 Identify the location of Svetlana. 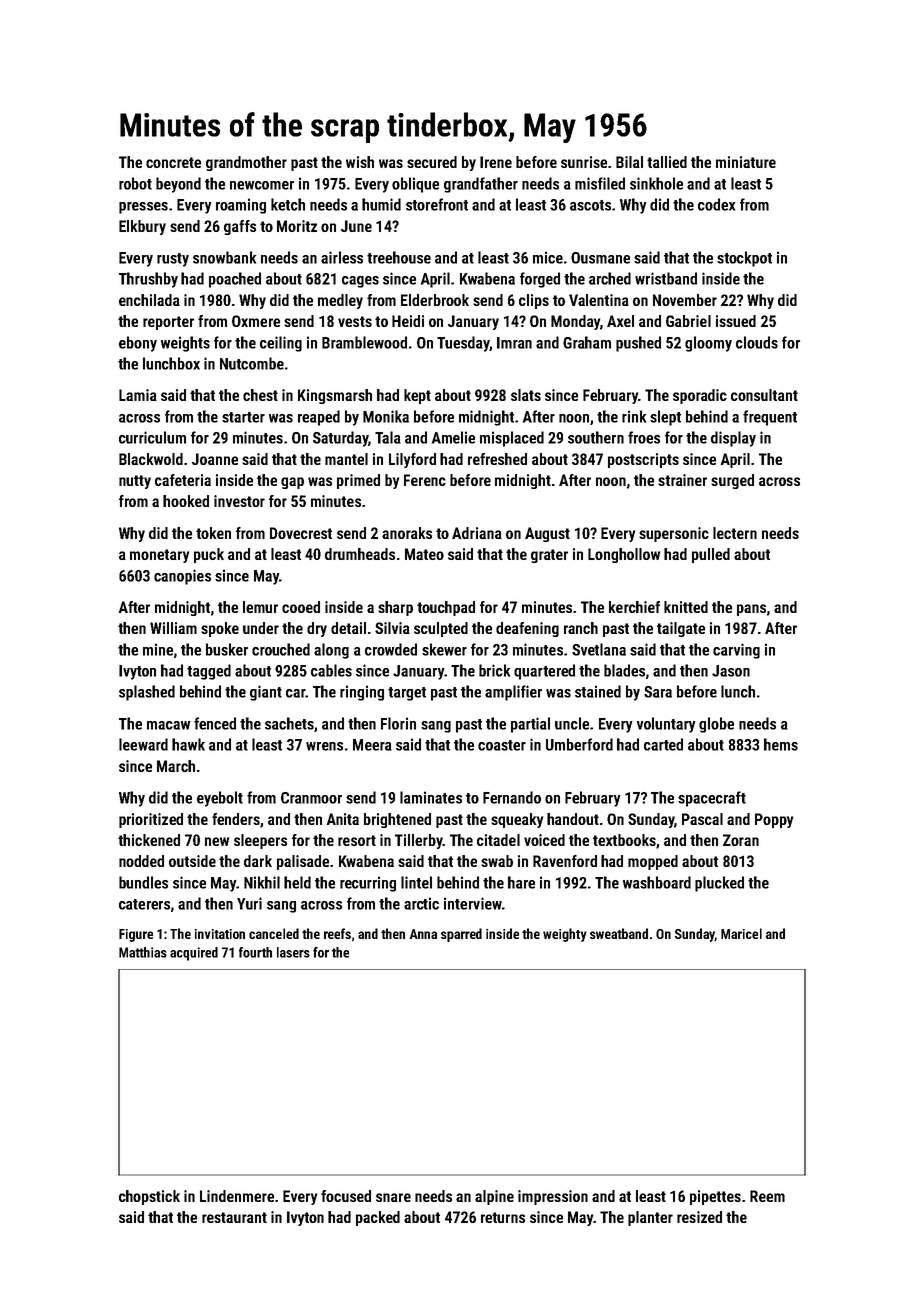
(599, 649).
